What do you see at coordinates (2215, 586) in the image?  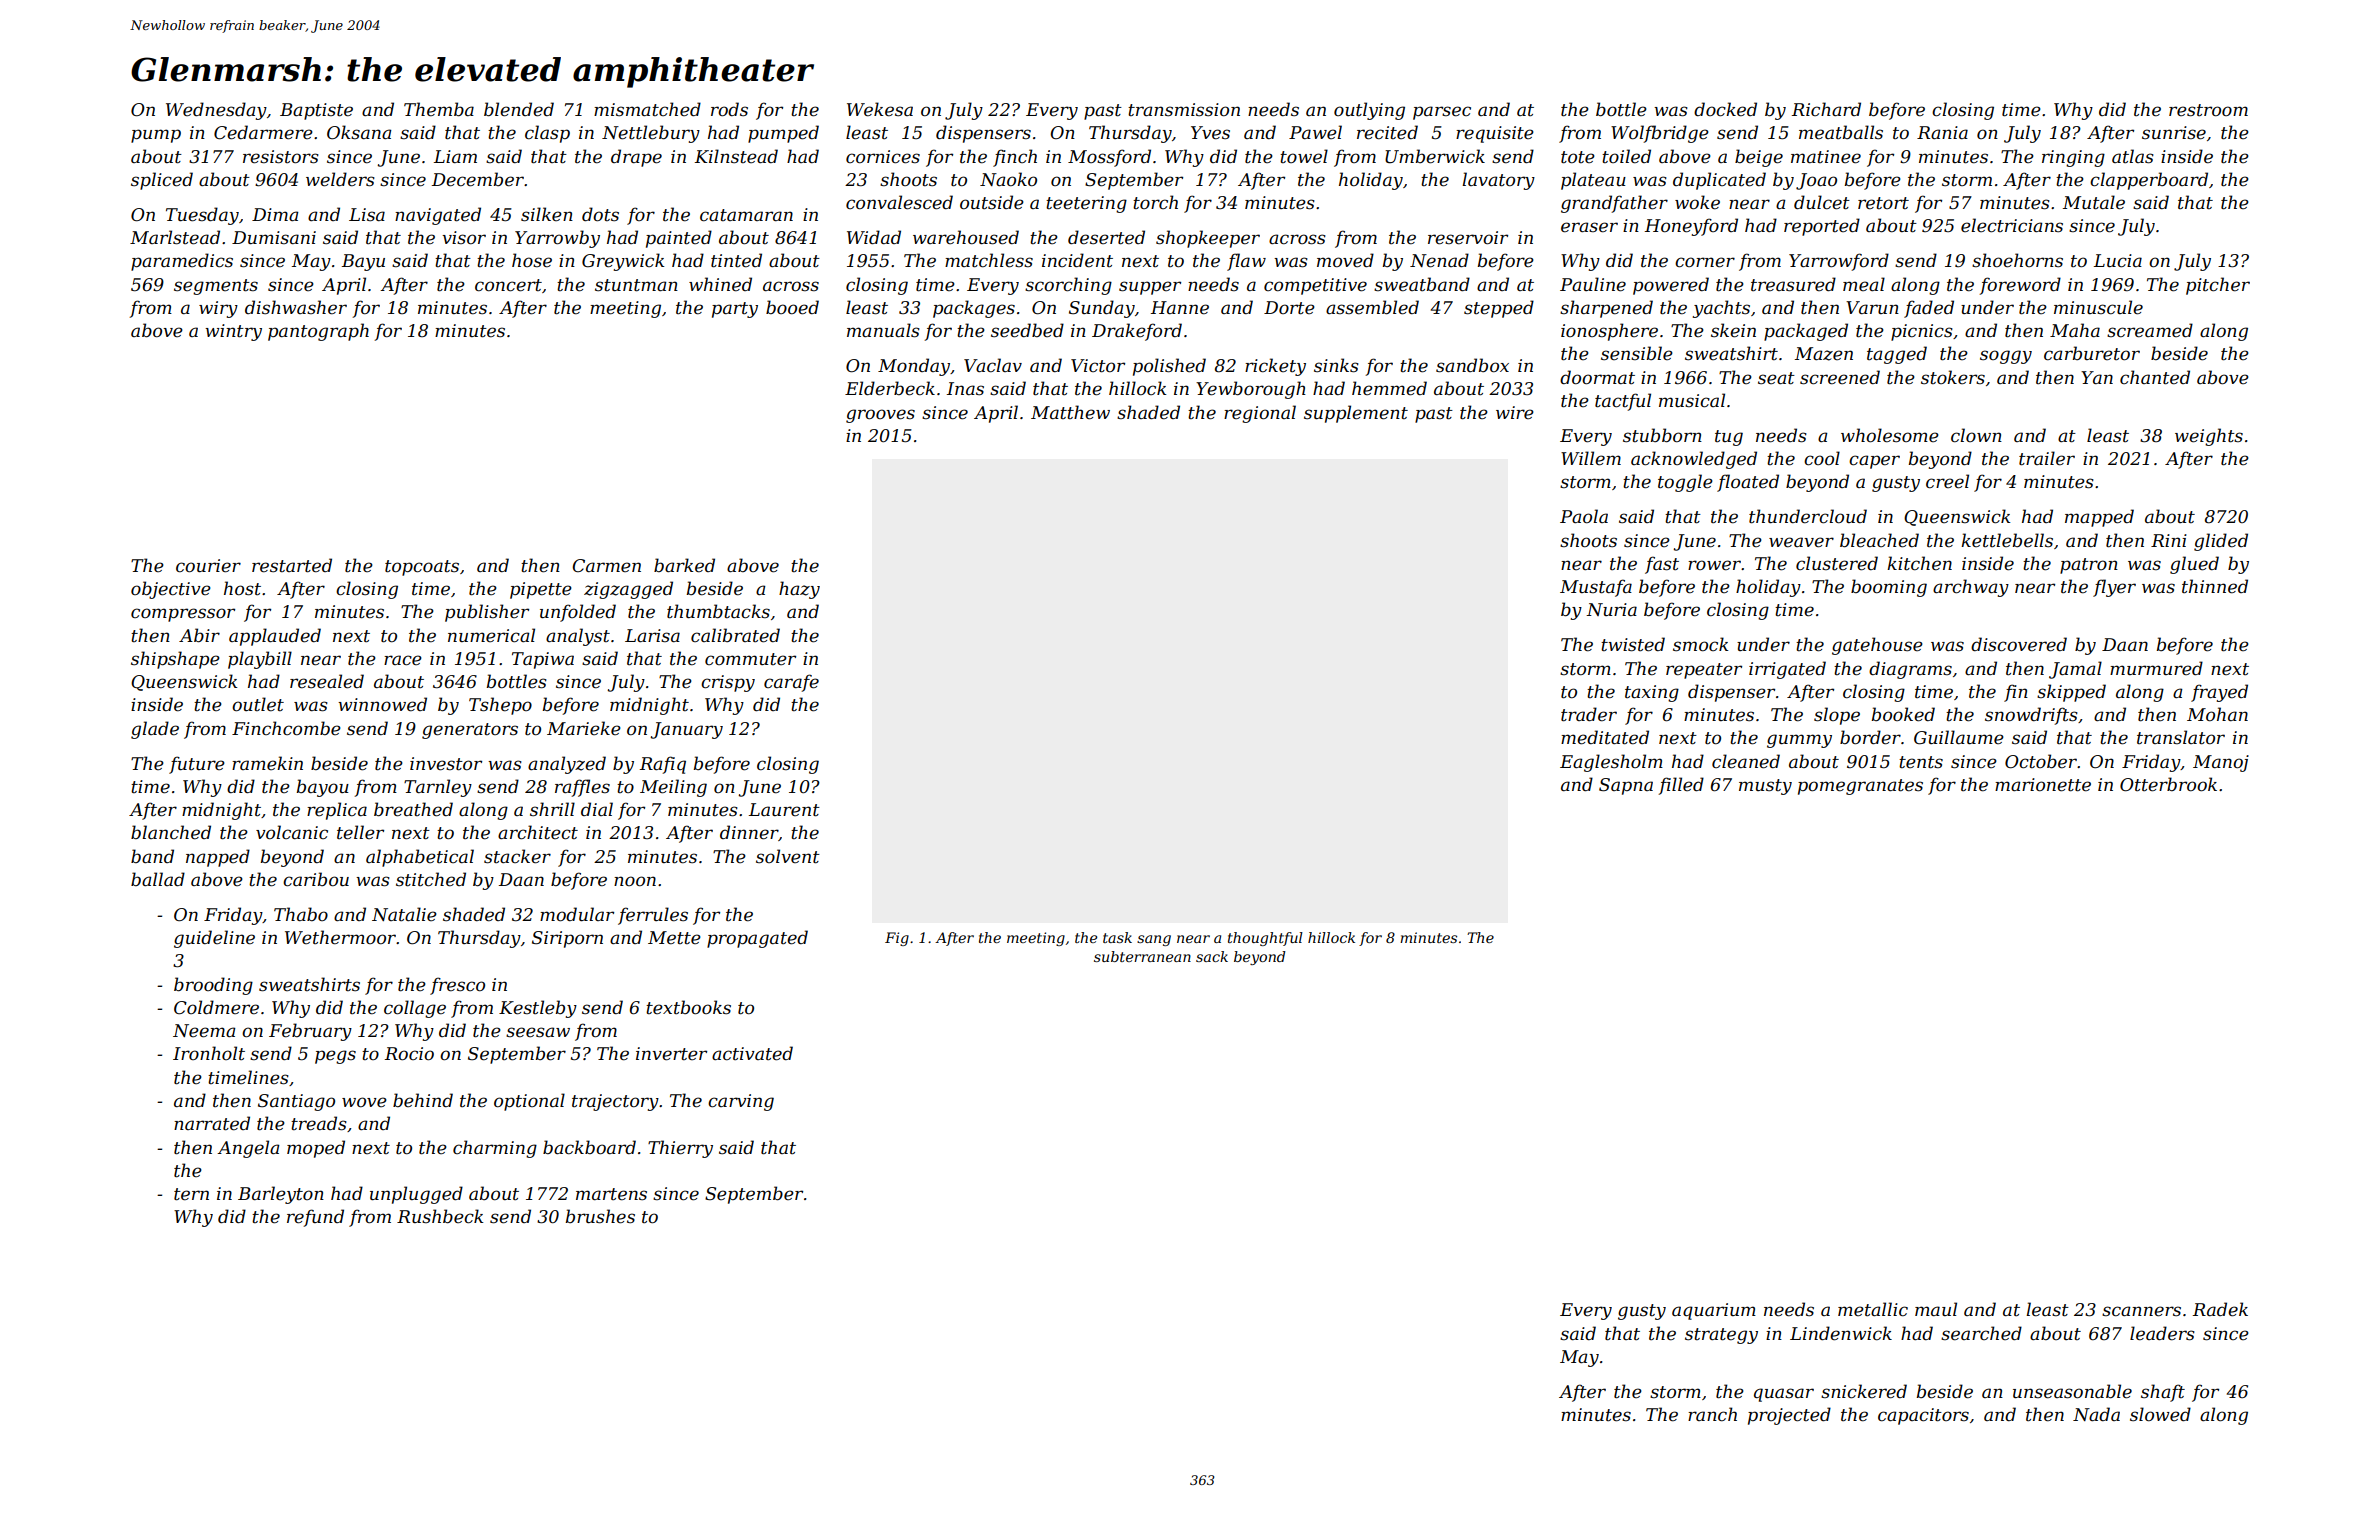 I see `thinned` at bounding box center [2215, 586].
